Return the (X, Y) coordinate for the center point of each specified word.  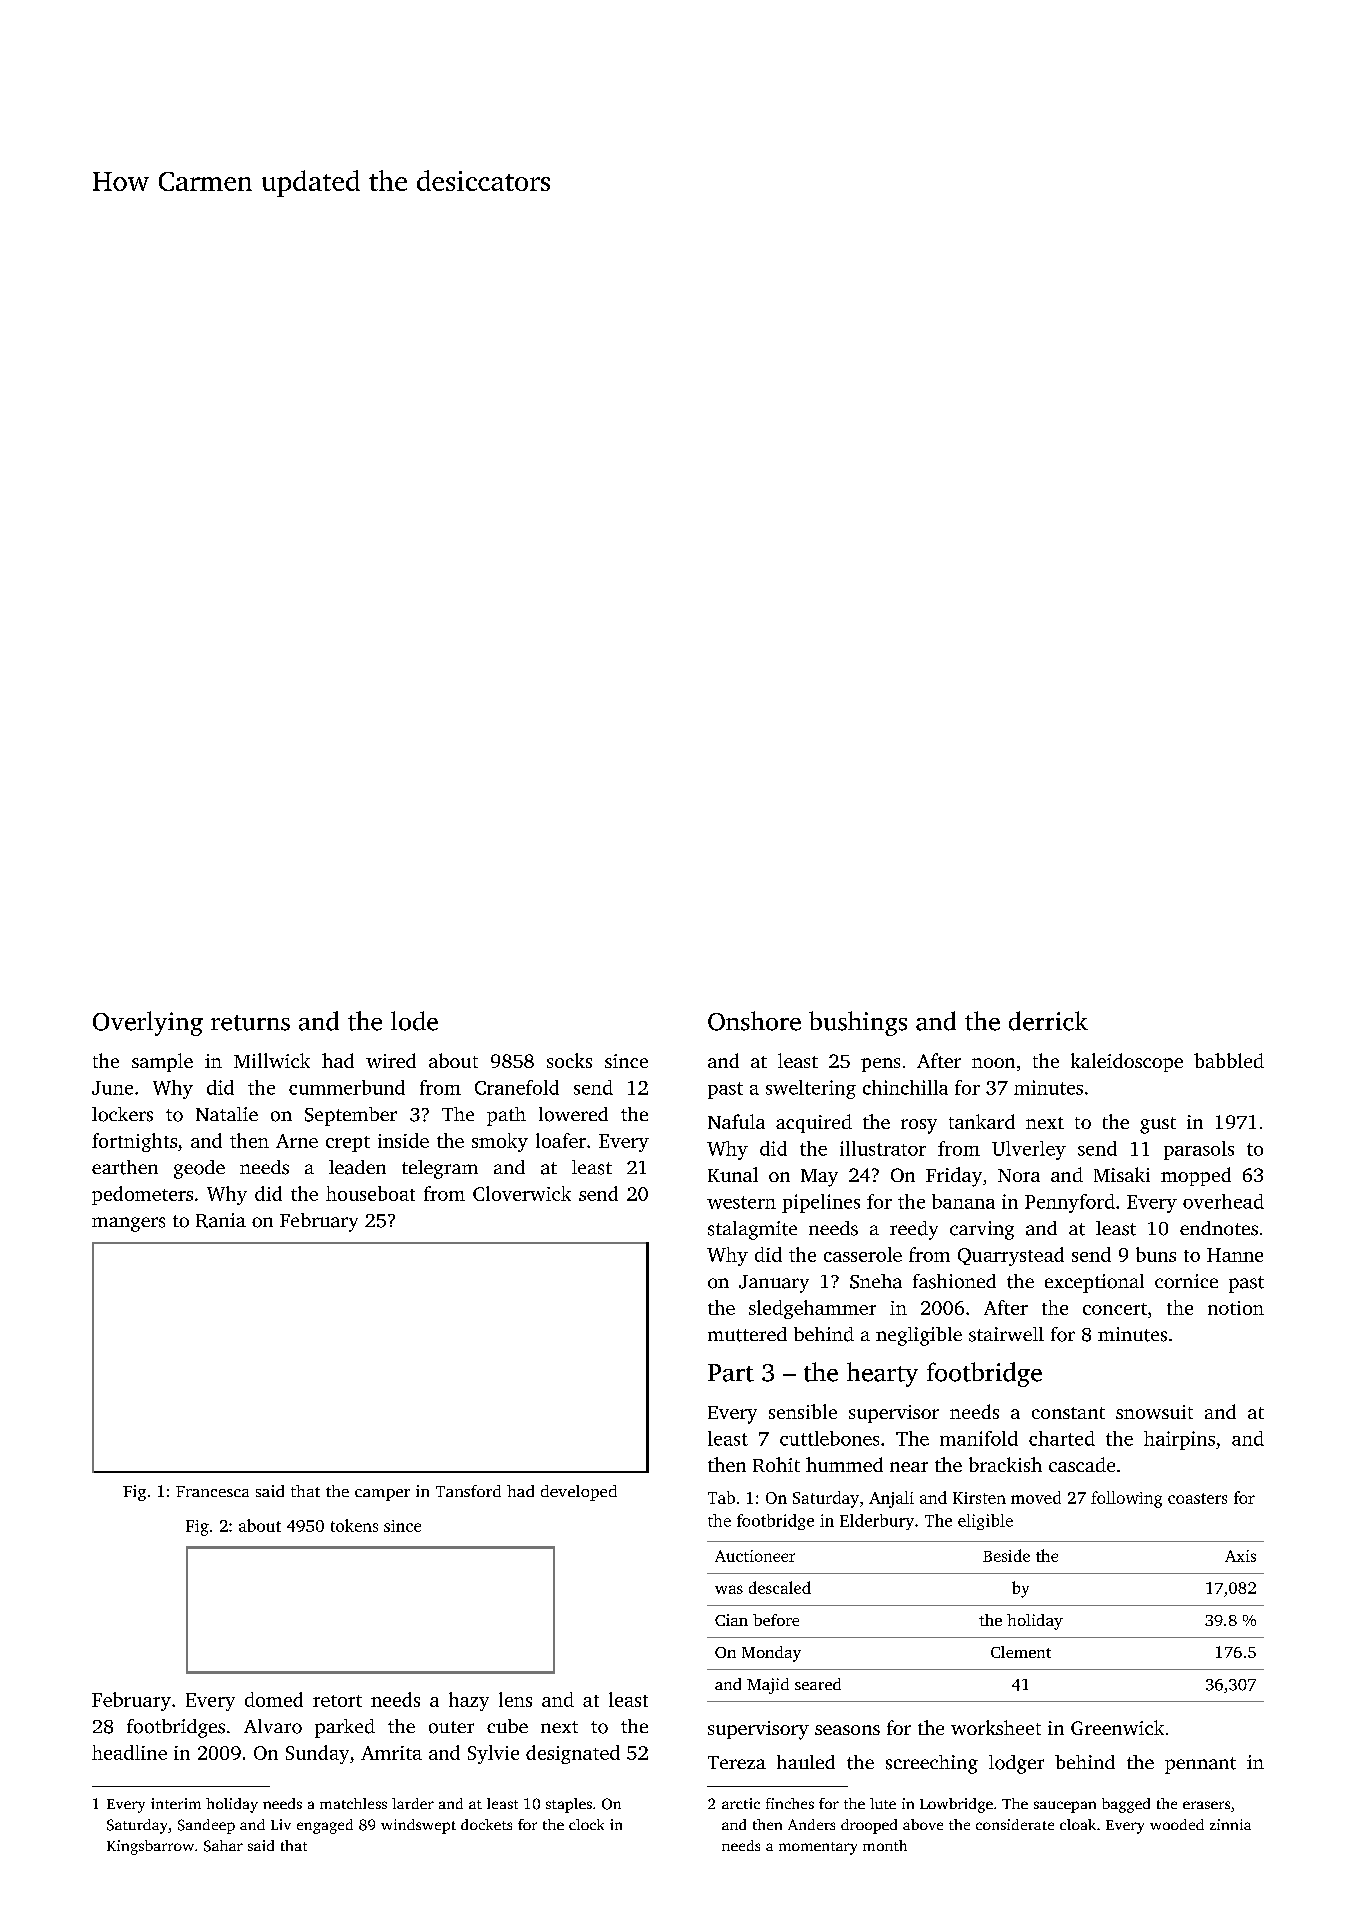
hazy (469, 1701)
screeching (932, 1764)
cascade (1082, 1464)
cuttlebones (829, 1438)
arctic (741, 1803)
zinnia (1230, 1824)
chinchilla (905, 1087)
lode (414, 1021)
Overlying (148, 1023)
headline (129, 1752)
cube (507, 1726)
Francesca (212, 1491)
